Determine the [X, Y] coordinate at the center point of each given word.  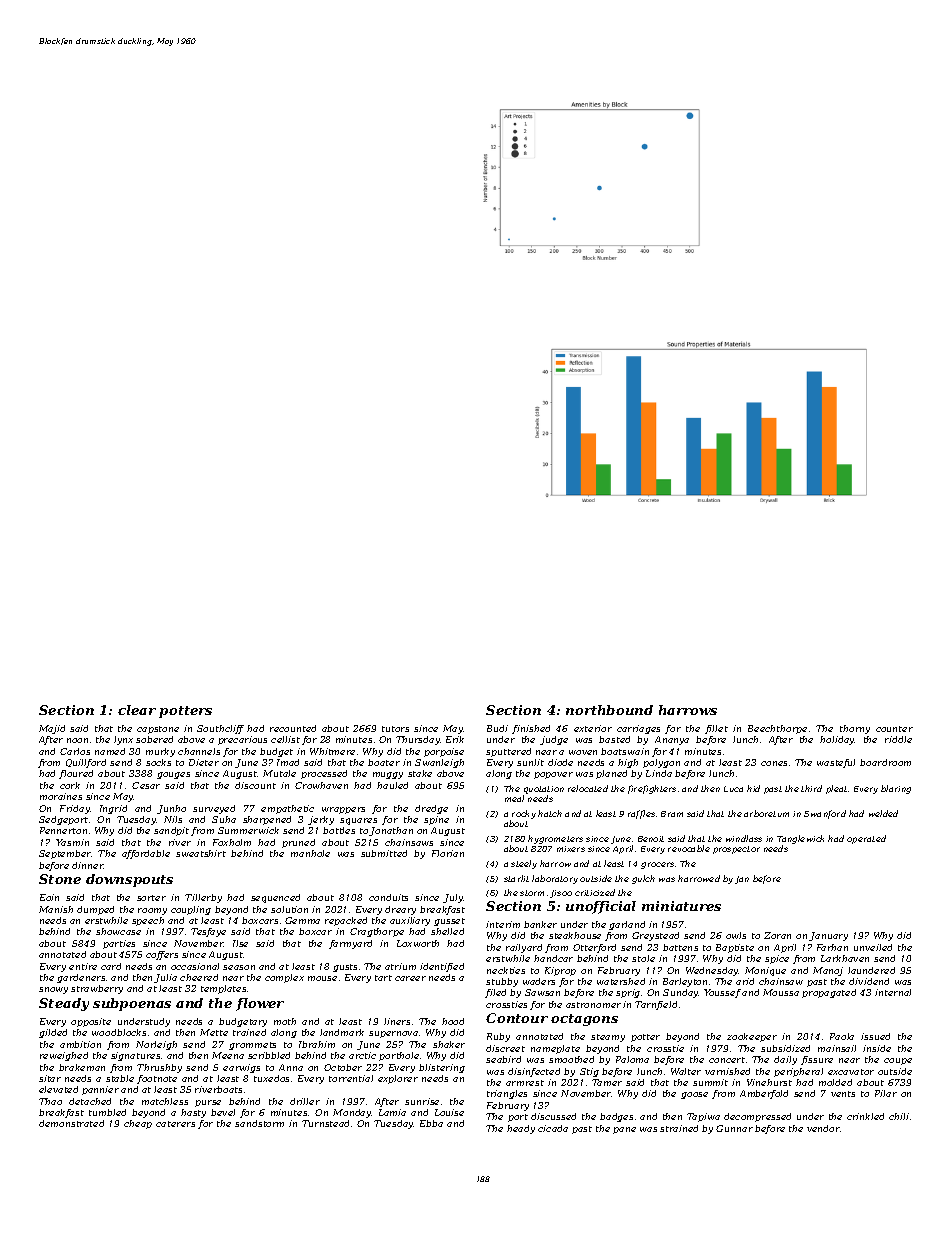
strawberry [97, 989]
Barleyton [685, 982]
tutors [395, 729]
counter [894, 729]
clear [137, 710]
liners [397, 1021]
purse [208, 1103]
